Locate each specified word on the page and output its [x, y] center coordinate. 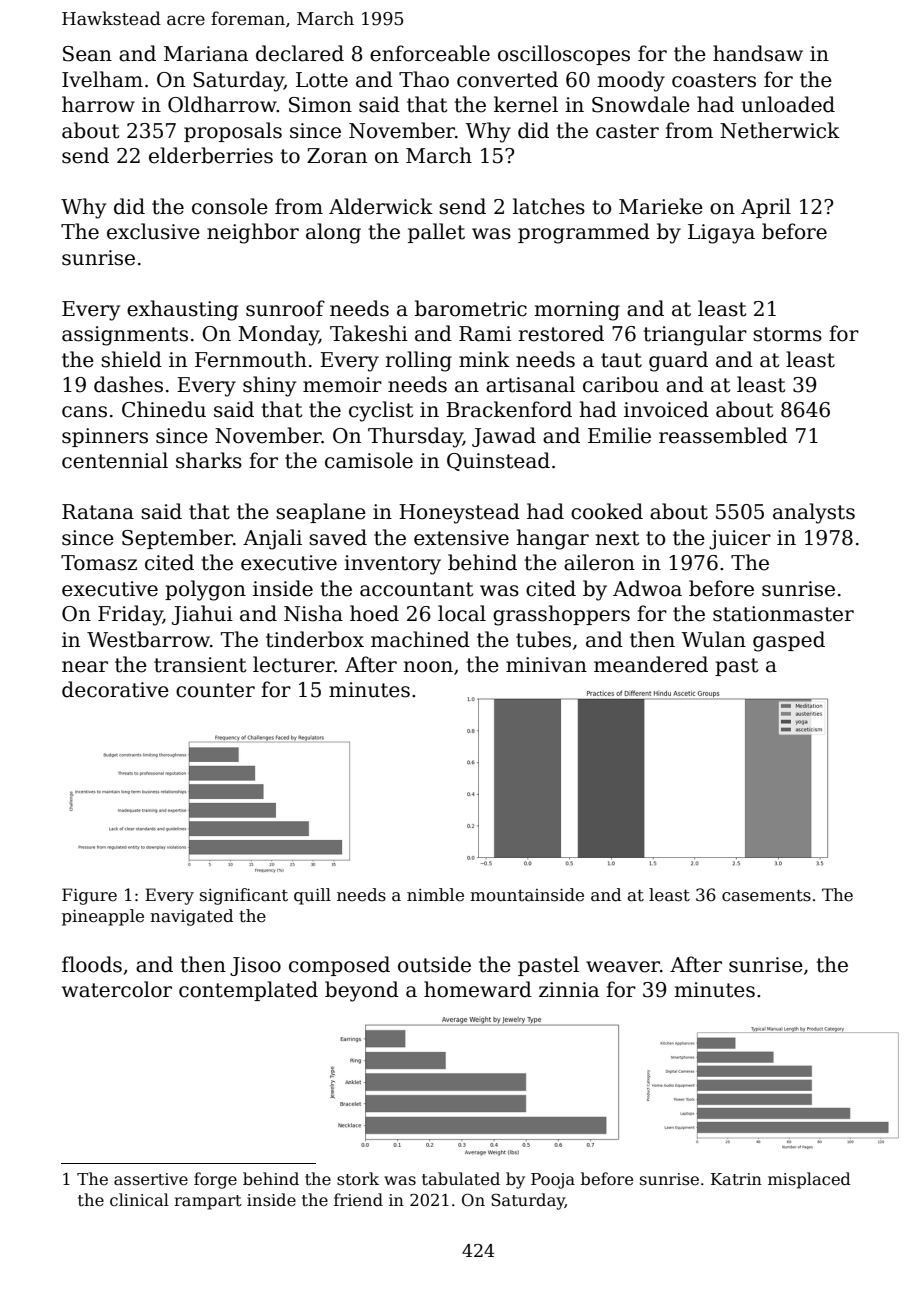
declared [300, 53]
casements [766, 895]
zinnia [569, 990]
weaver [623, 967]
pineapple [103, 917]
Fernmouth [251, 359]
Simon [320, 105]
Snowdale [641, 104]
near [85, 667]
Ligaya [721, 234]
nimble [435, 895]
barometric [471, 308]
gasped [789, 641]
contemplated [248, 991]
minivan [546, 665]
